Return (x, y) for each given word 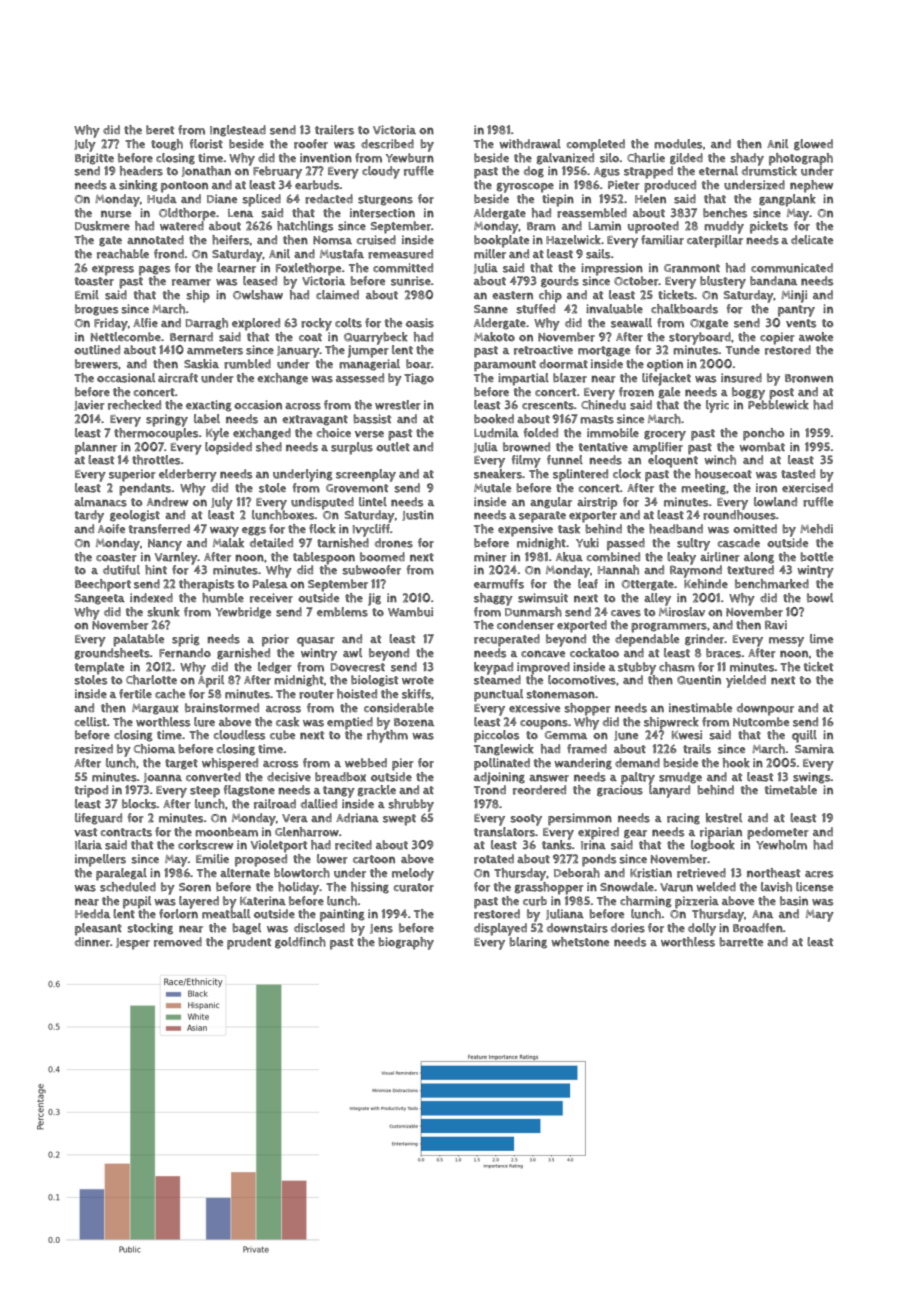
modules (678, 144)
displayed (500, 929)
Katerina (263, 901)
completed (596, 145)
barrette (741, 942)
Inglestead (238, 131)
